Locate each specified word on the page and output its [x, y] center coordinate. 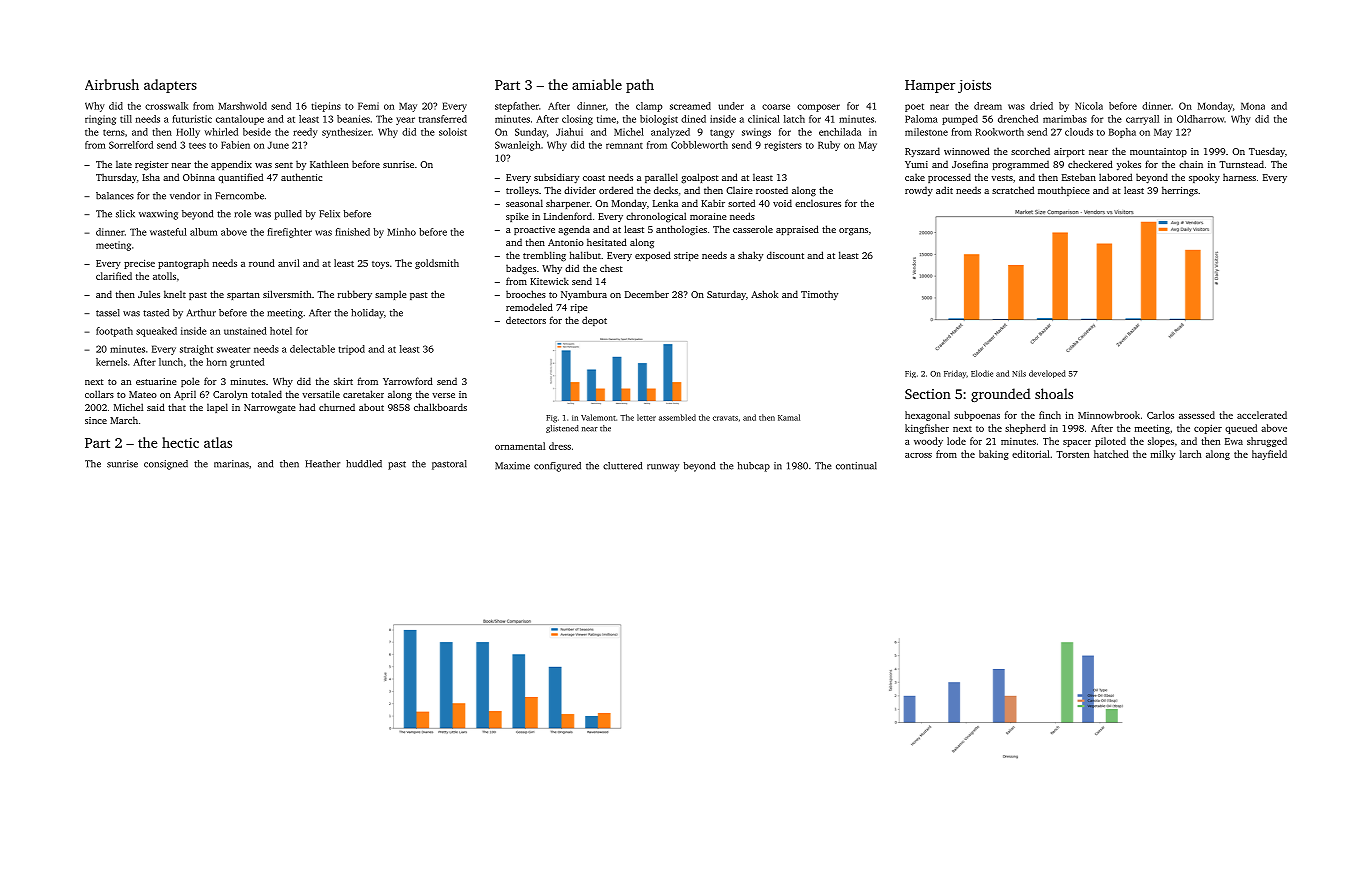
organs [853, 232]
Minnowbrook [1109, 415]
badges [521, 269]
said [156, 407]
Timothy [819, 295]
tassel [108, 313]
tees [197, 146]
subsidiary [556, 178]
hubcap [754, 467]
